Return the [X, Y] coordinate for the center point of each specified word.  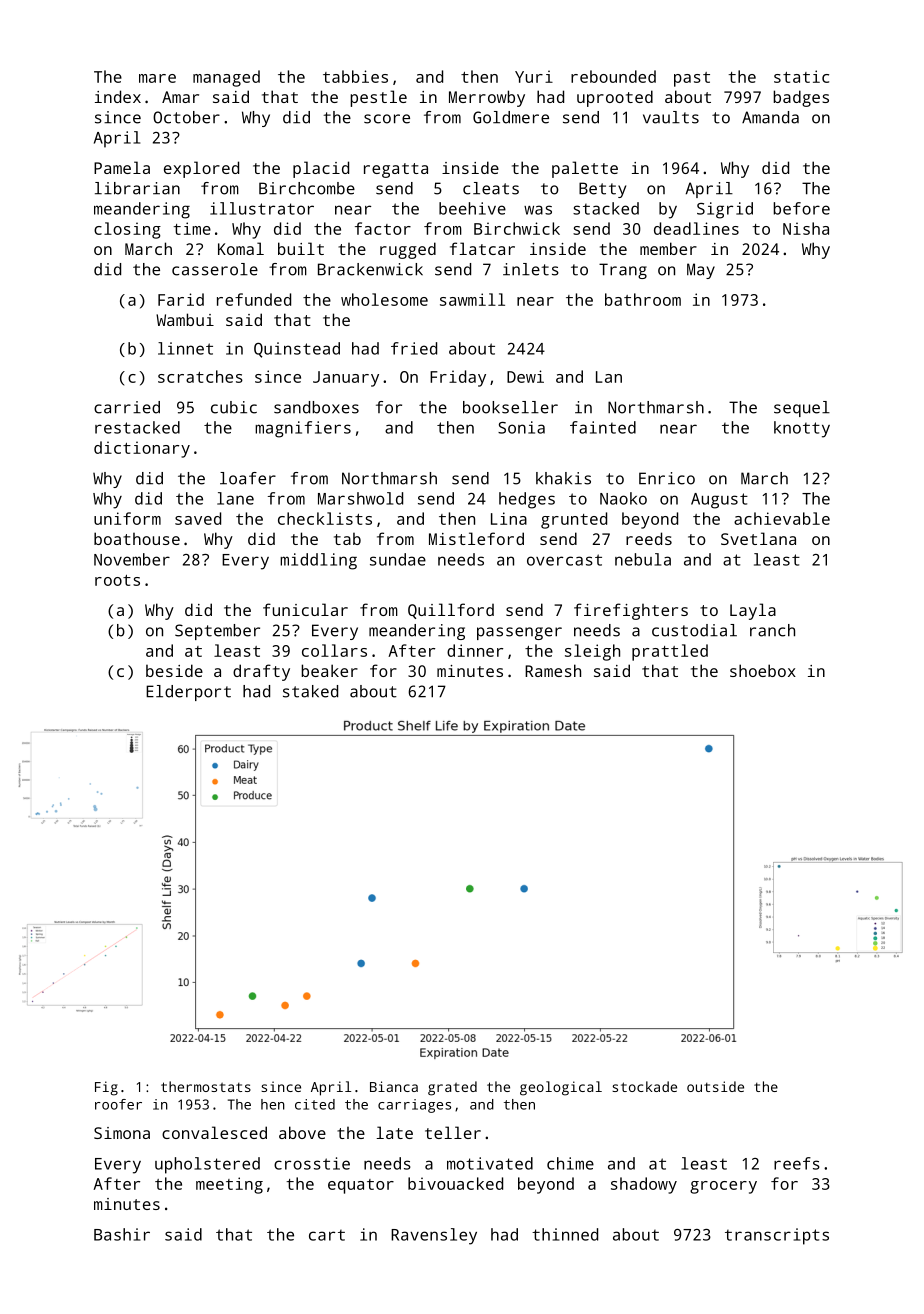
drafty [261, 672]
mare [157, 78]
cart [327, 1235]
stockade [644, 1086]
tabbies [355, 76]
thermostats [206, 1086]
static [801, 76]
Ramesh [553, 670]
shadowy [644, 1185]
